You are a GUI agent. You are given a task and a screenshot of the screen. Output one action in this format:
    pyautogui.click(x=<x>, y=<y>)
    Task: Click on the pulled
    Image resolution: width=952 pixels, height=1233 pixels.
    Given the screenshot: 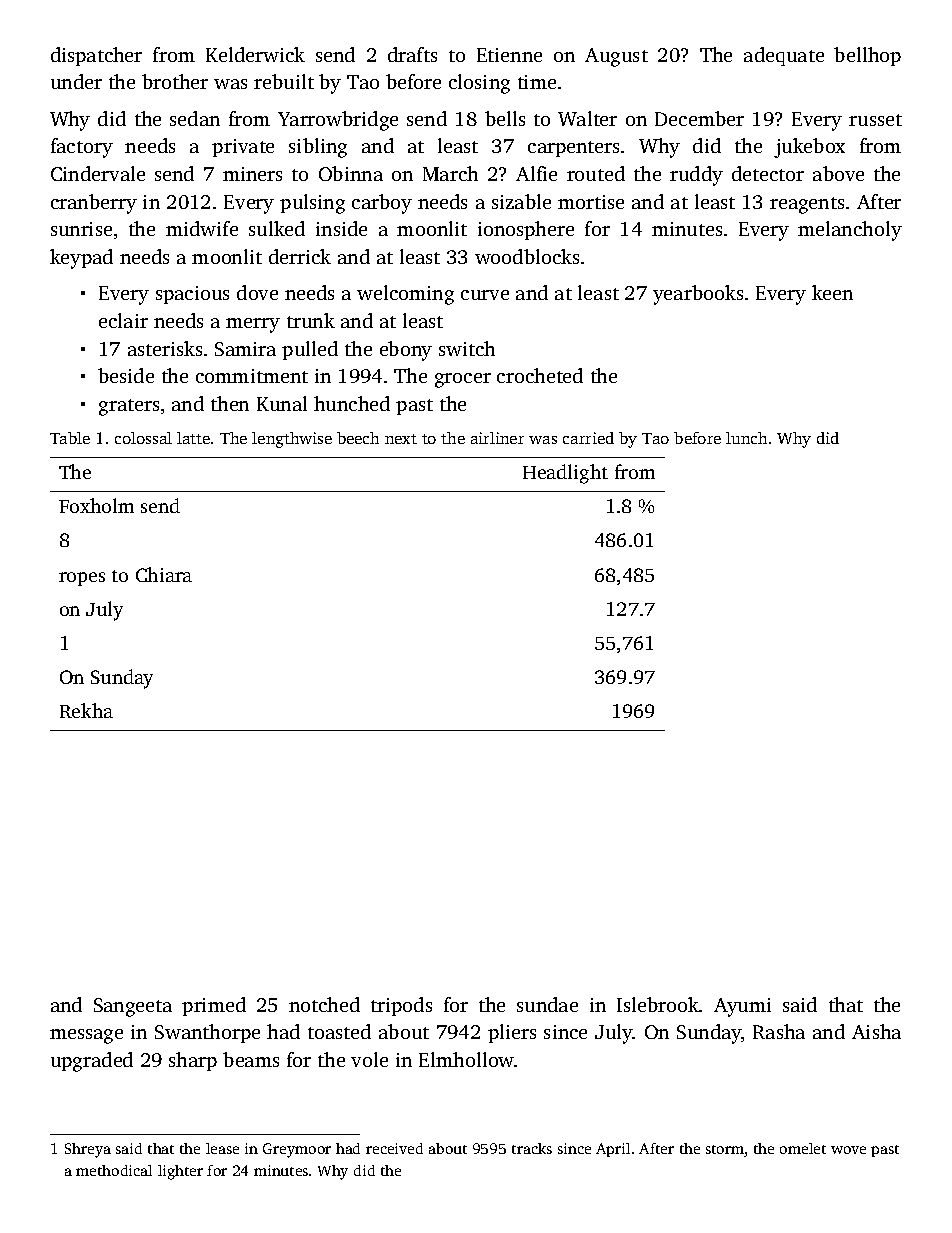 What is the action you would take?
    pyautogui.click(x=310, y=350)
